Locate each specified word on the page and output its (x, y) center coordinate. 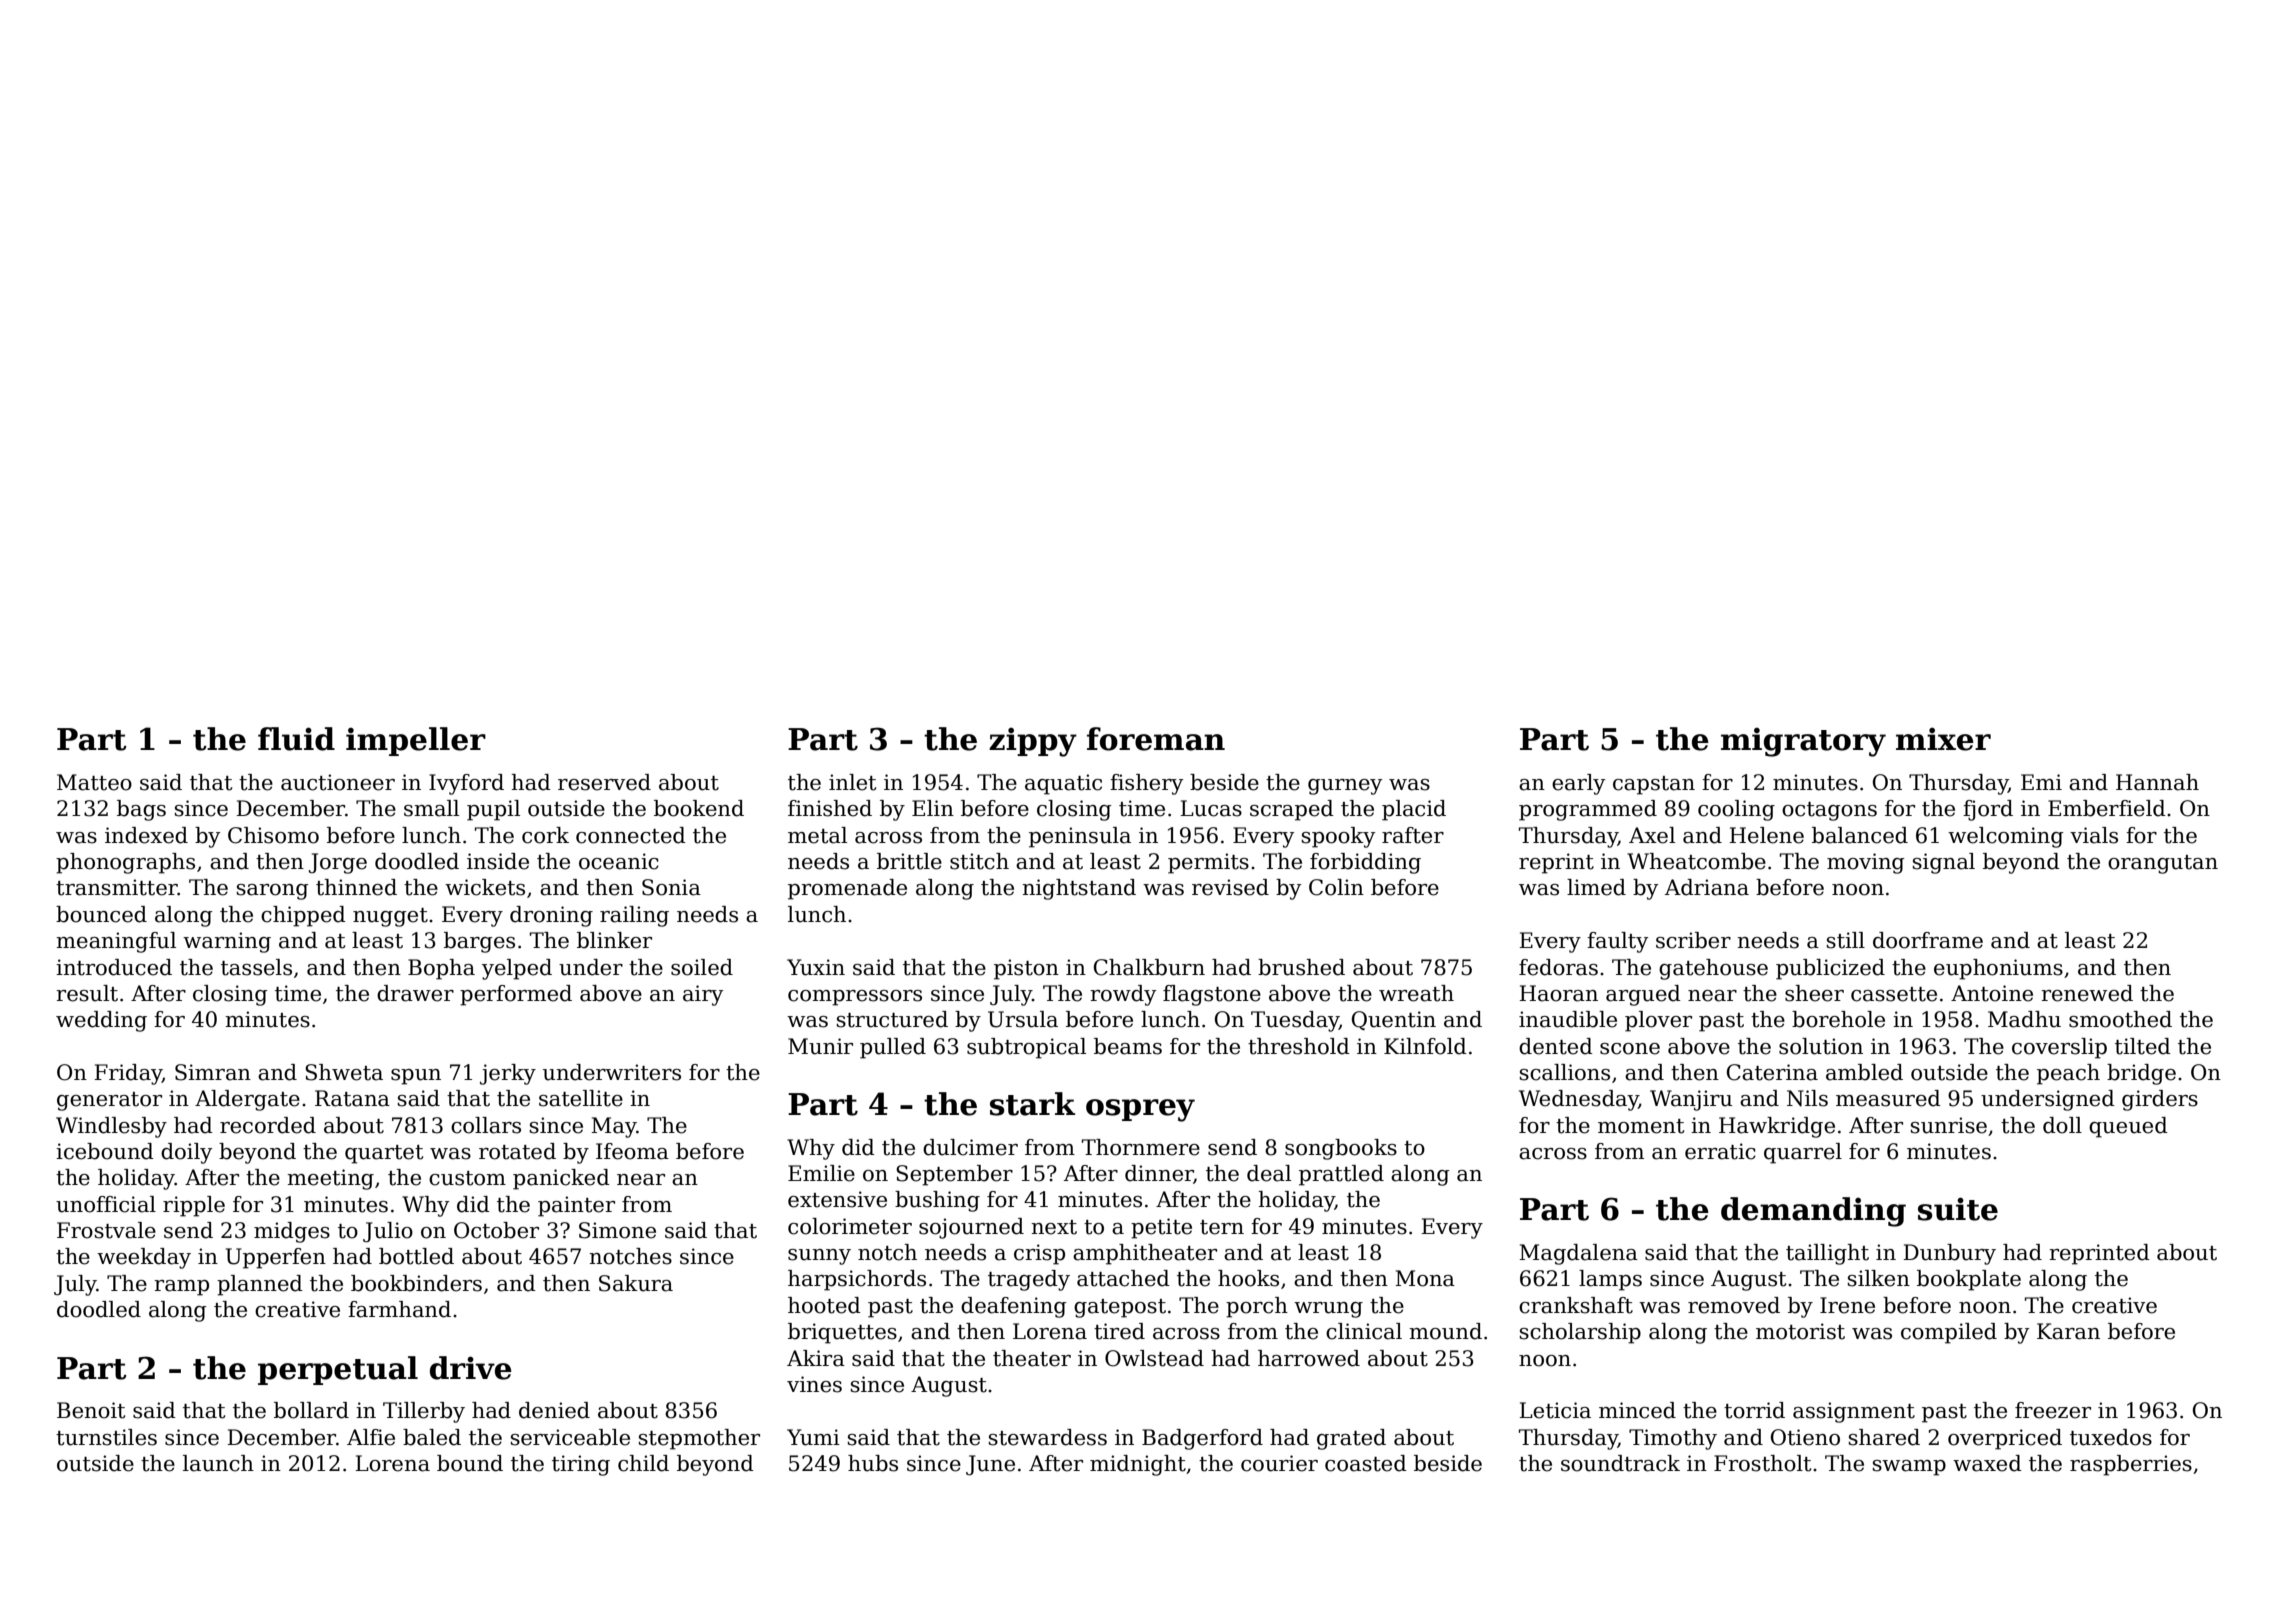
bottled (416, 1256)
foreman (1156, 739)
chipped (303, 916)
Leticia (1555, 1410)
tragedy (1029, 1280)
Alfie (371, 1437)
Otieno (1805, 1437)
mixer (1943, 739)
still (1846, 940)
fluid (296, 739)
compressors (855, 998)
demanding (1813, 1212)
